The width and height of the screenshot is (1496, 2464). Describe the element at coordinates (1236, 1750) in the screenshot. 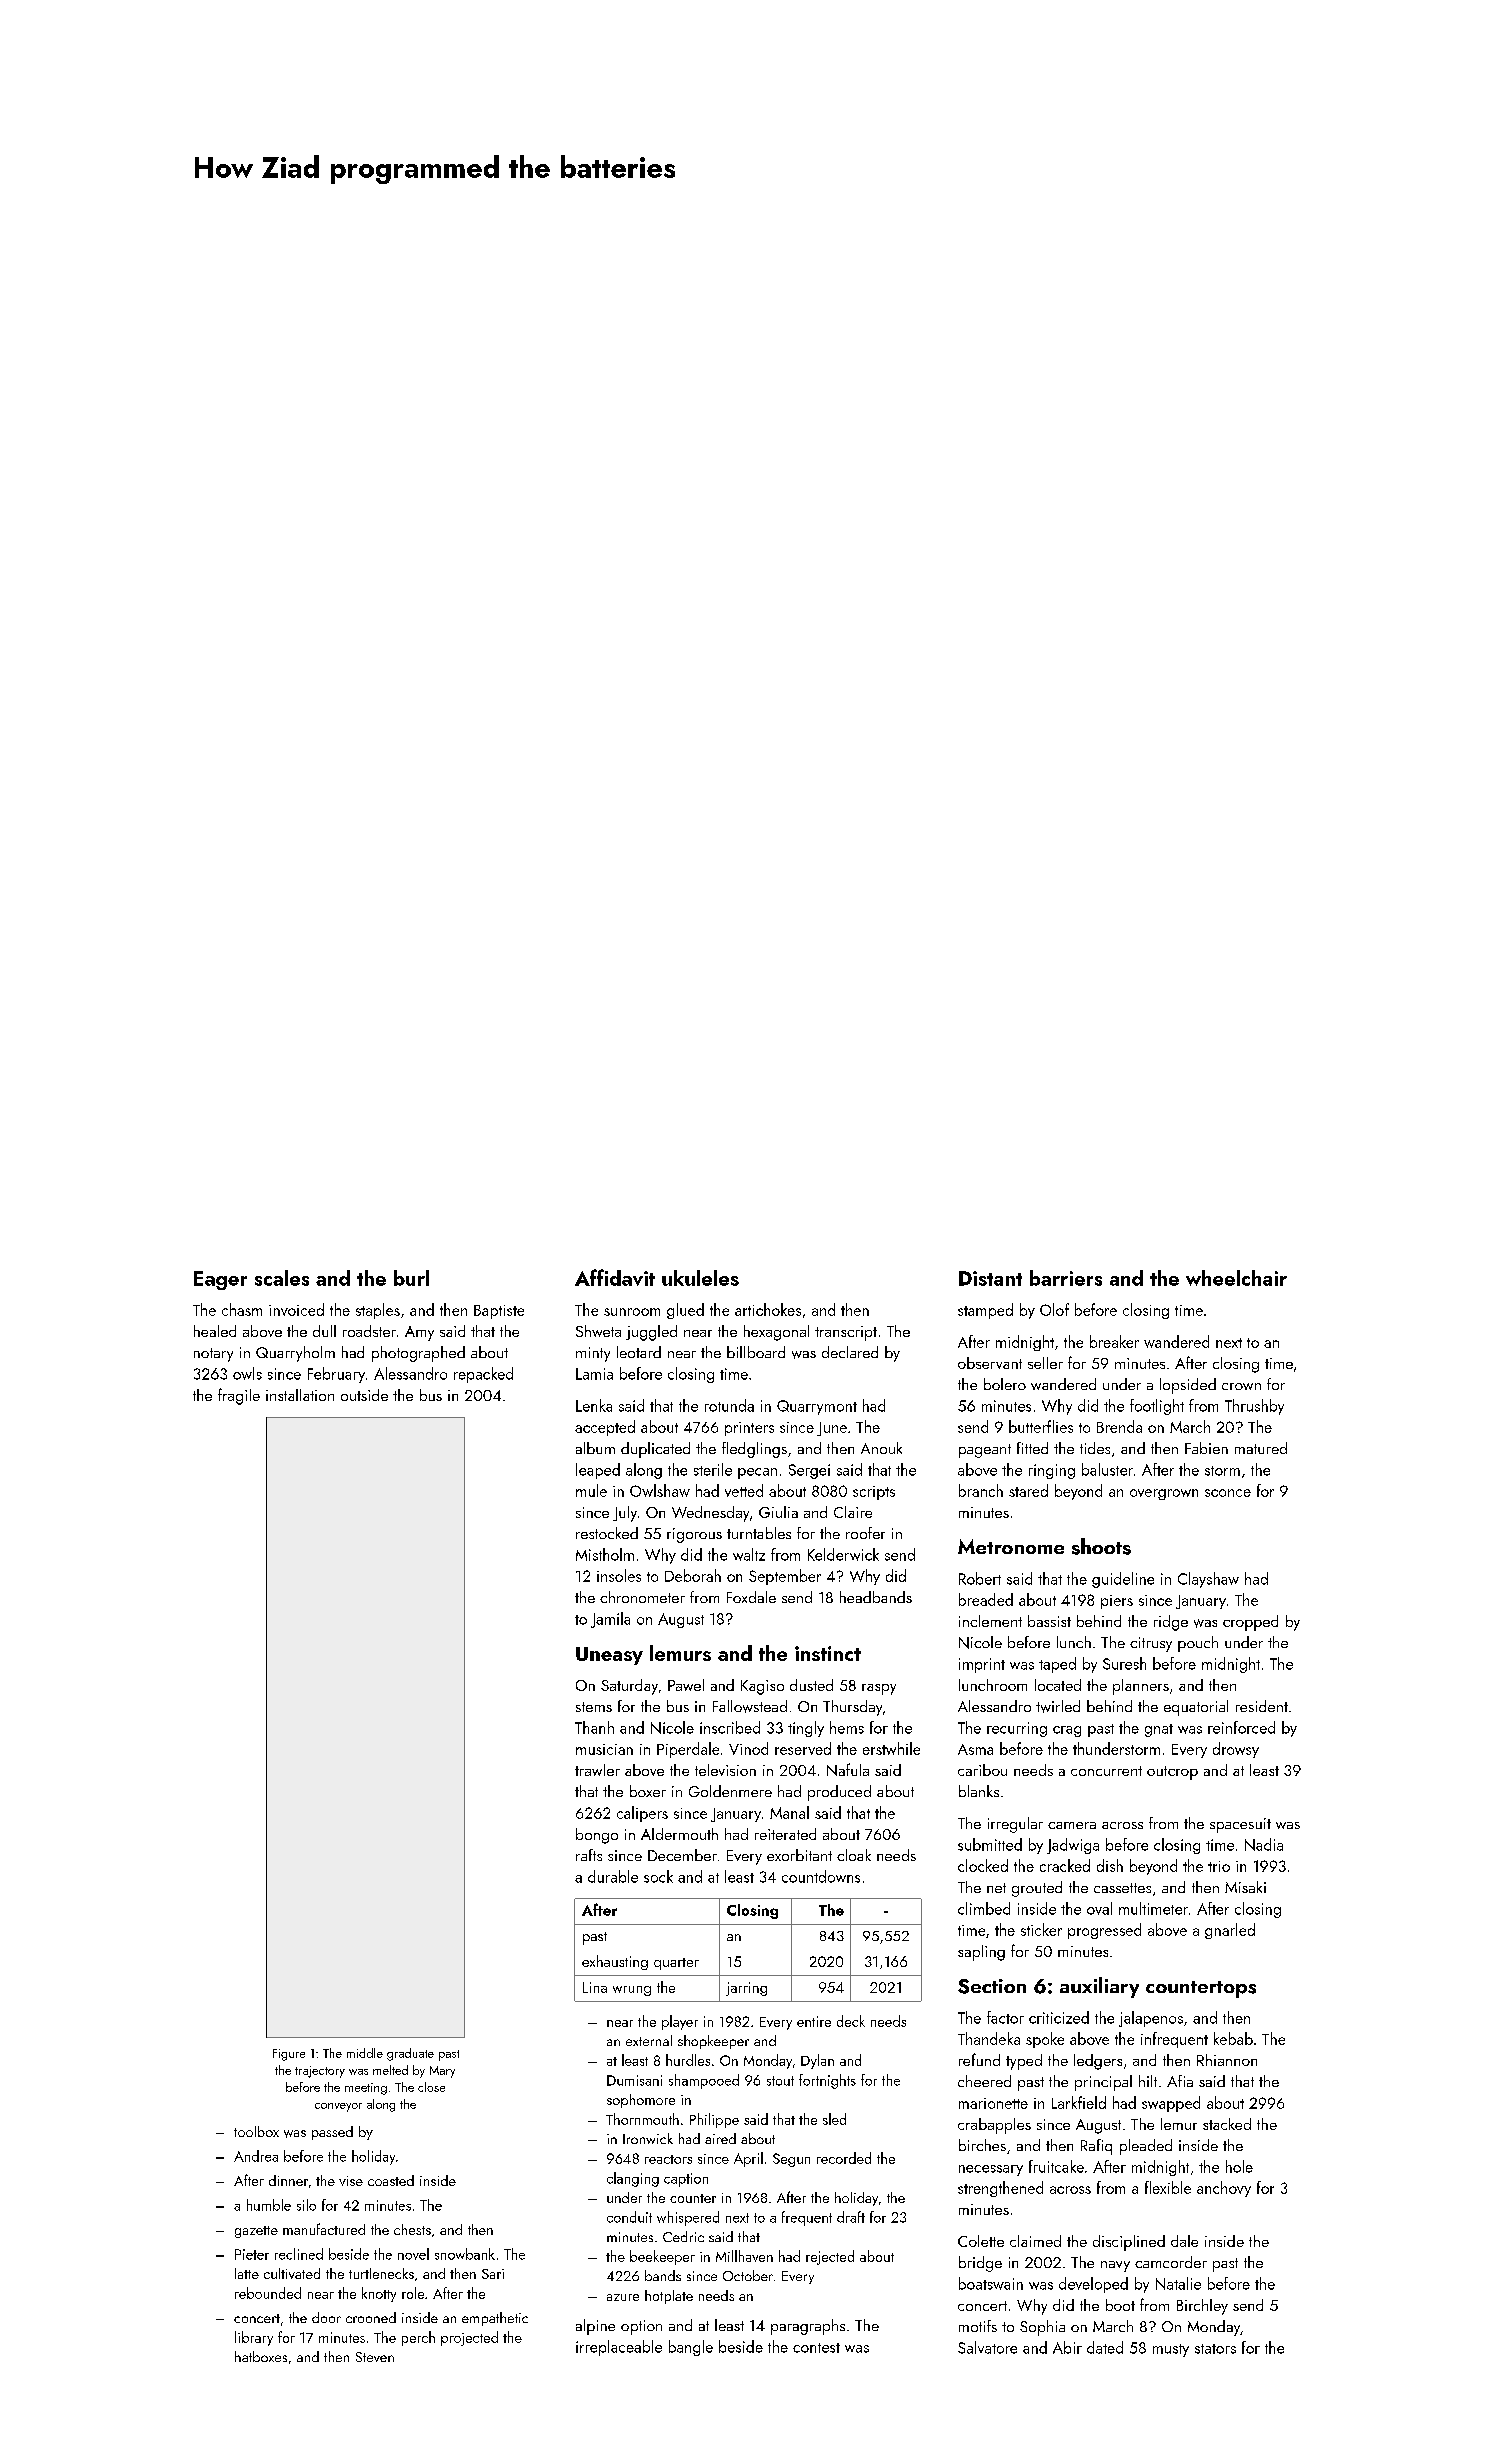

I see `drowsy` at that location.
